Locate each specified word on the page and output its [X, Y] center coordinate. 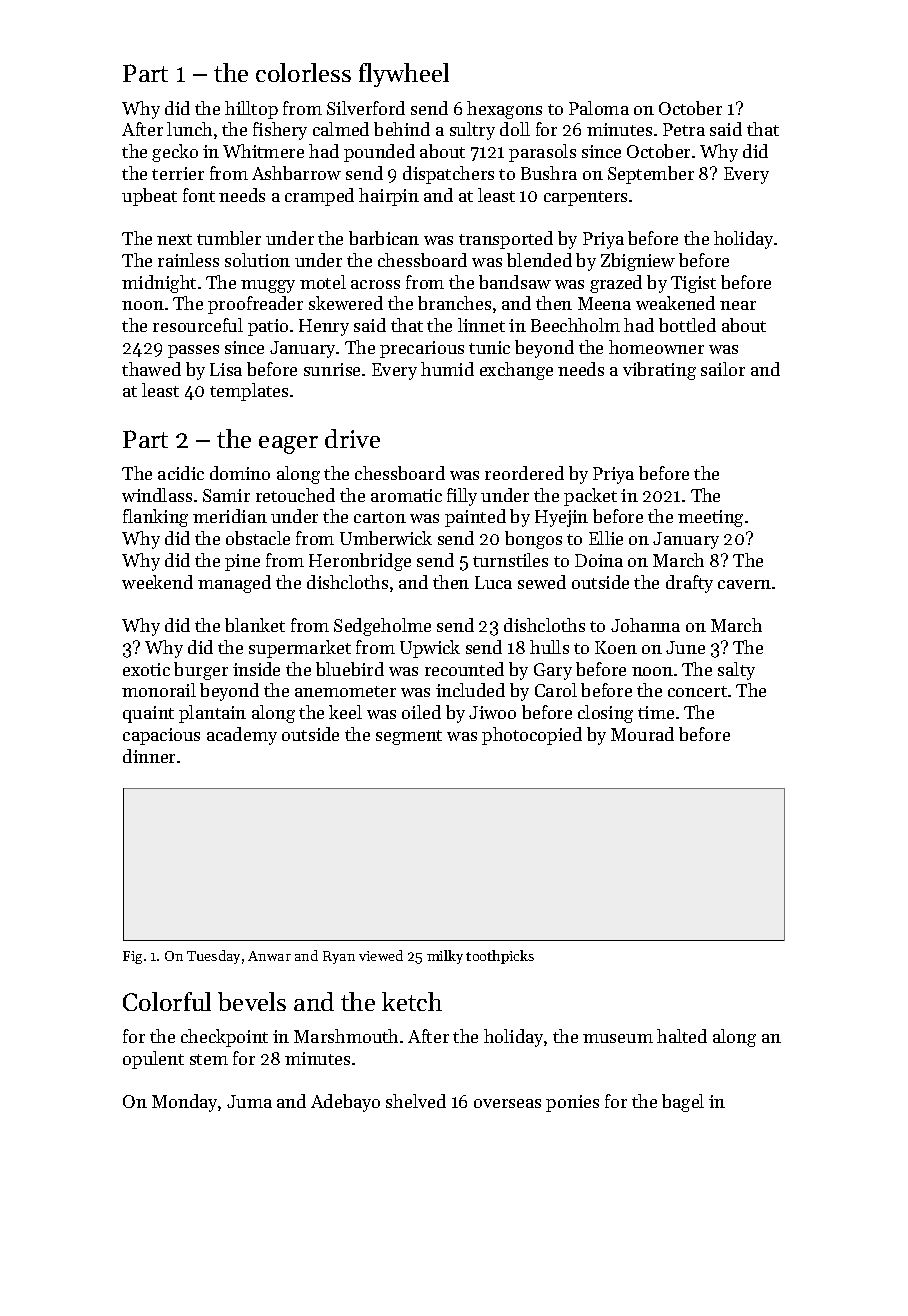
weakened [675, 303]
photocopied [532, 736]
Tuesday [213, 957]
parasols [542, 153]
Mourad [642, 734]
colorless [303, 72]
